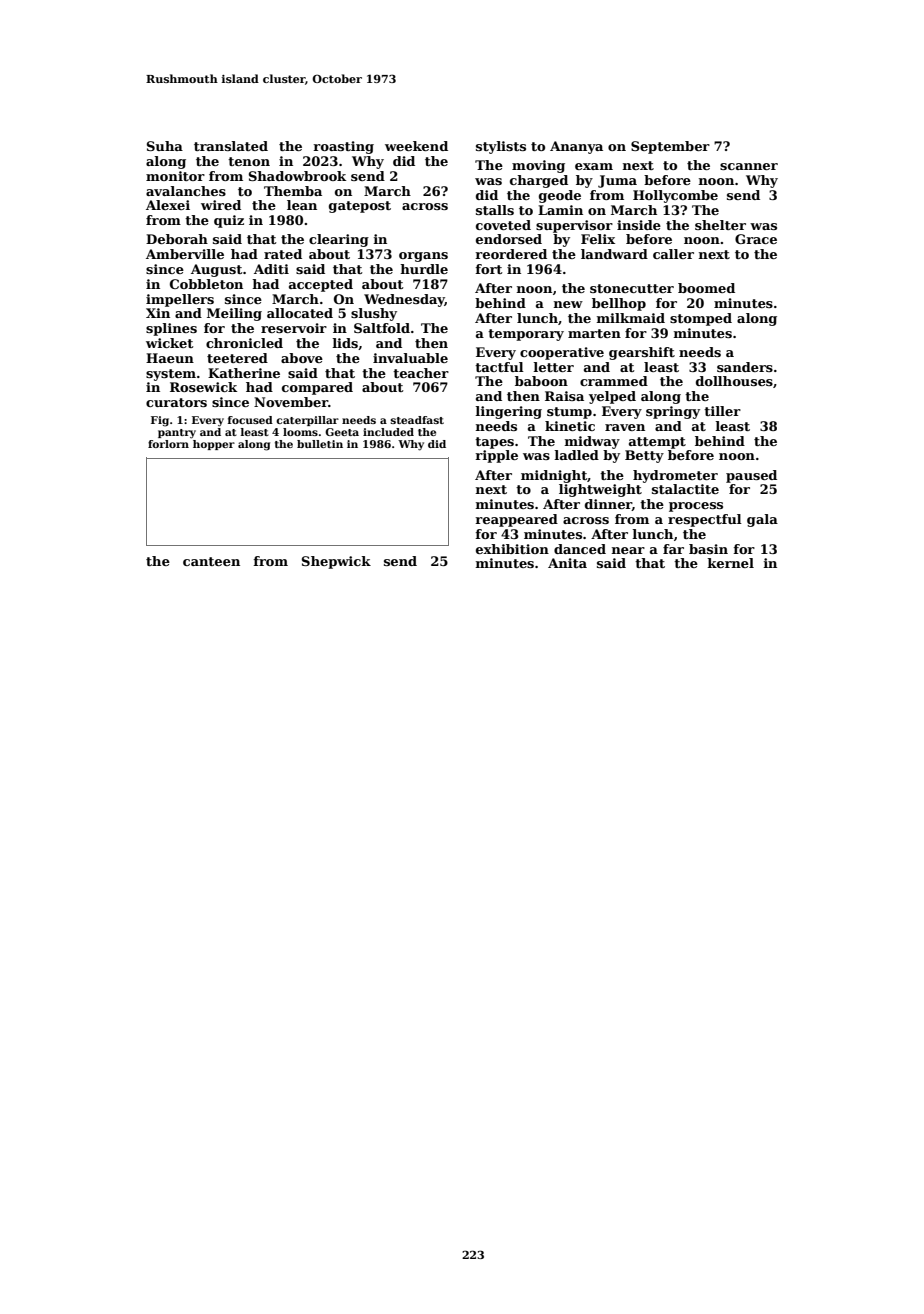 The image size is (924, 1314). I want to click on weekend, so click(416, 146).
